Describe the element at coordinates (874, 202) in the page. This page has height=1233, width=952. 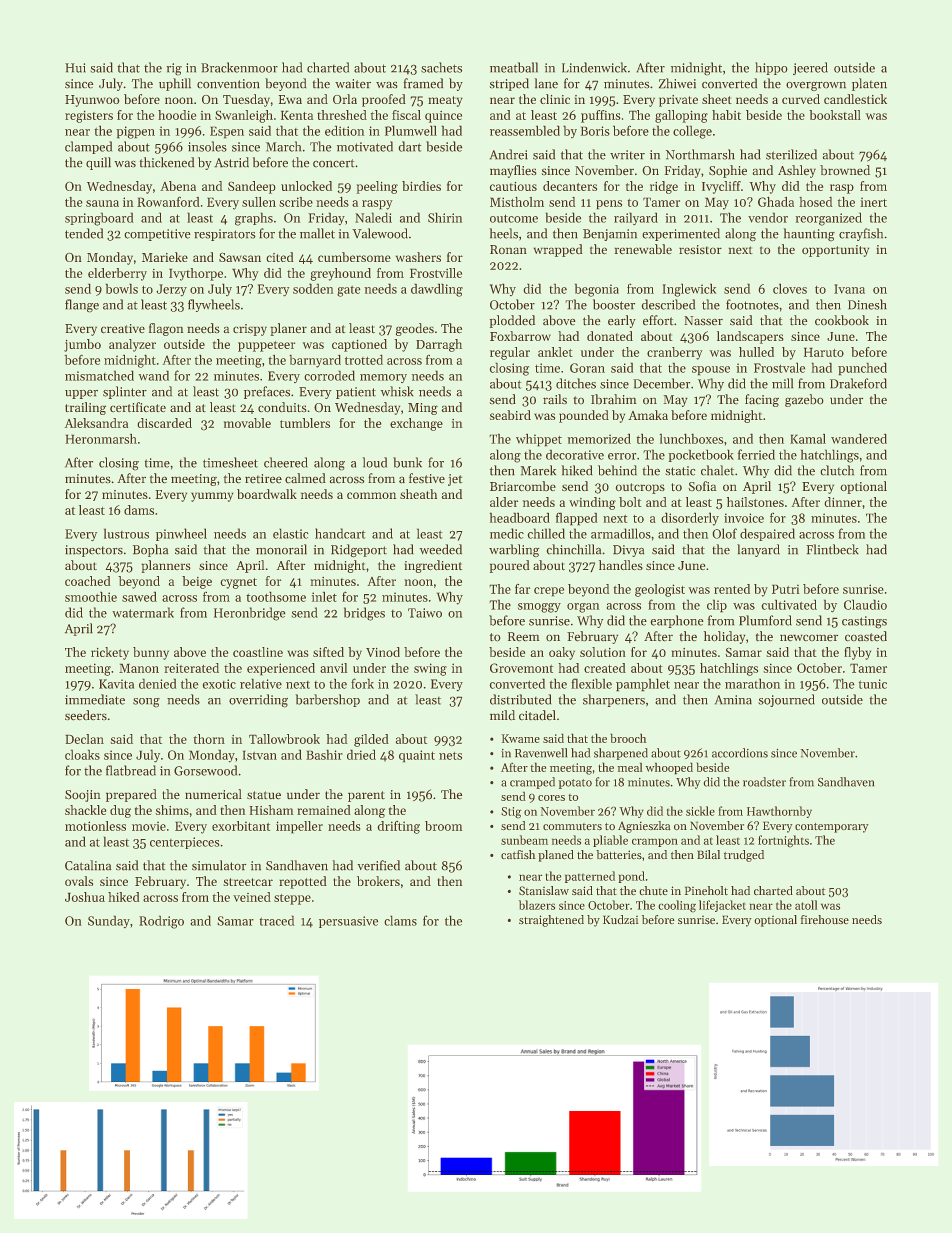
I see `inert` at that location.
